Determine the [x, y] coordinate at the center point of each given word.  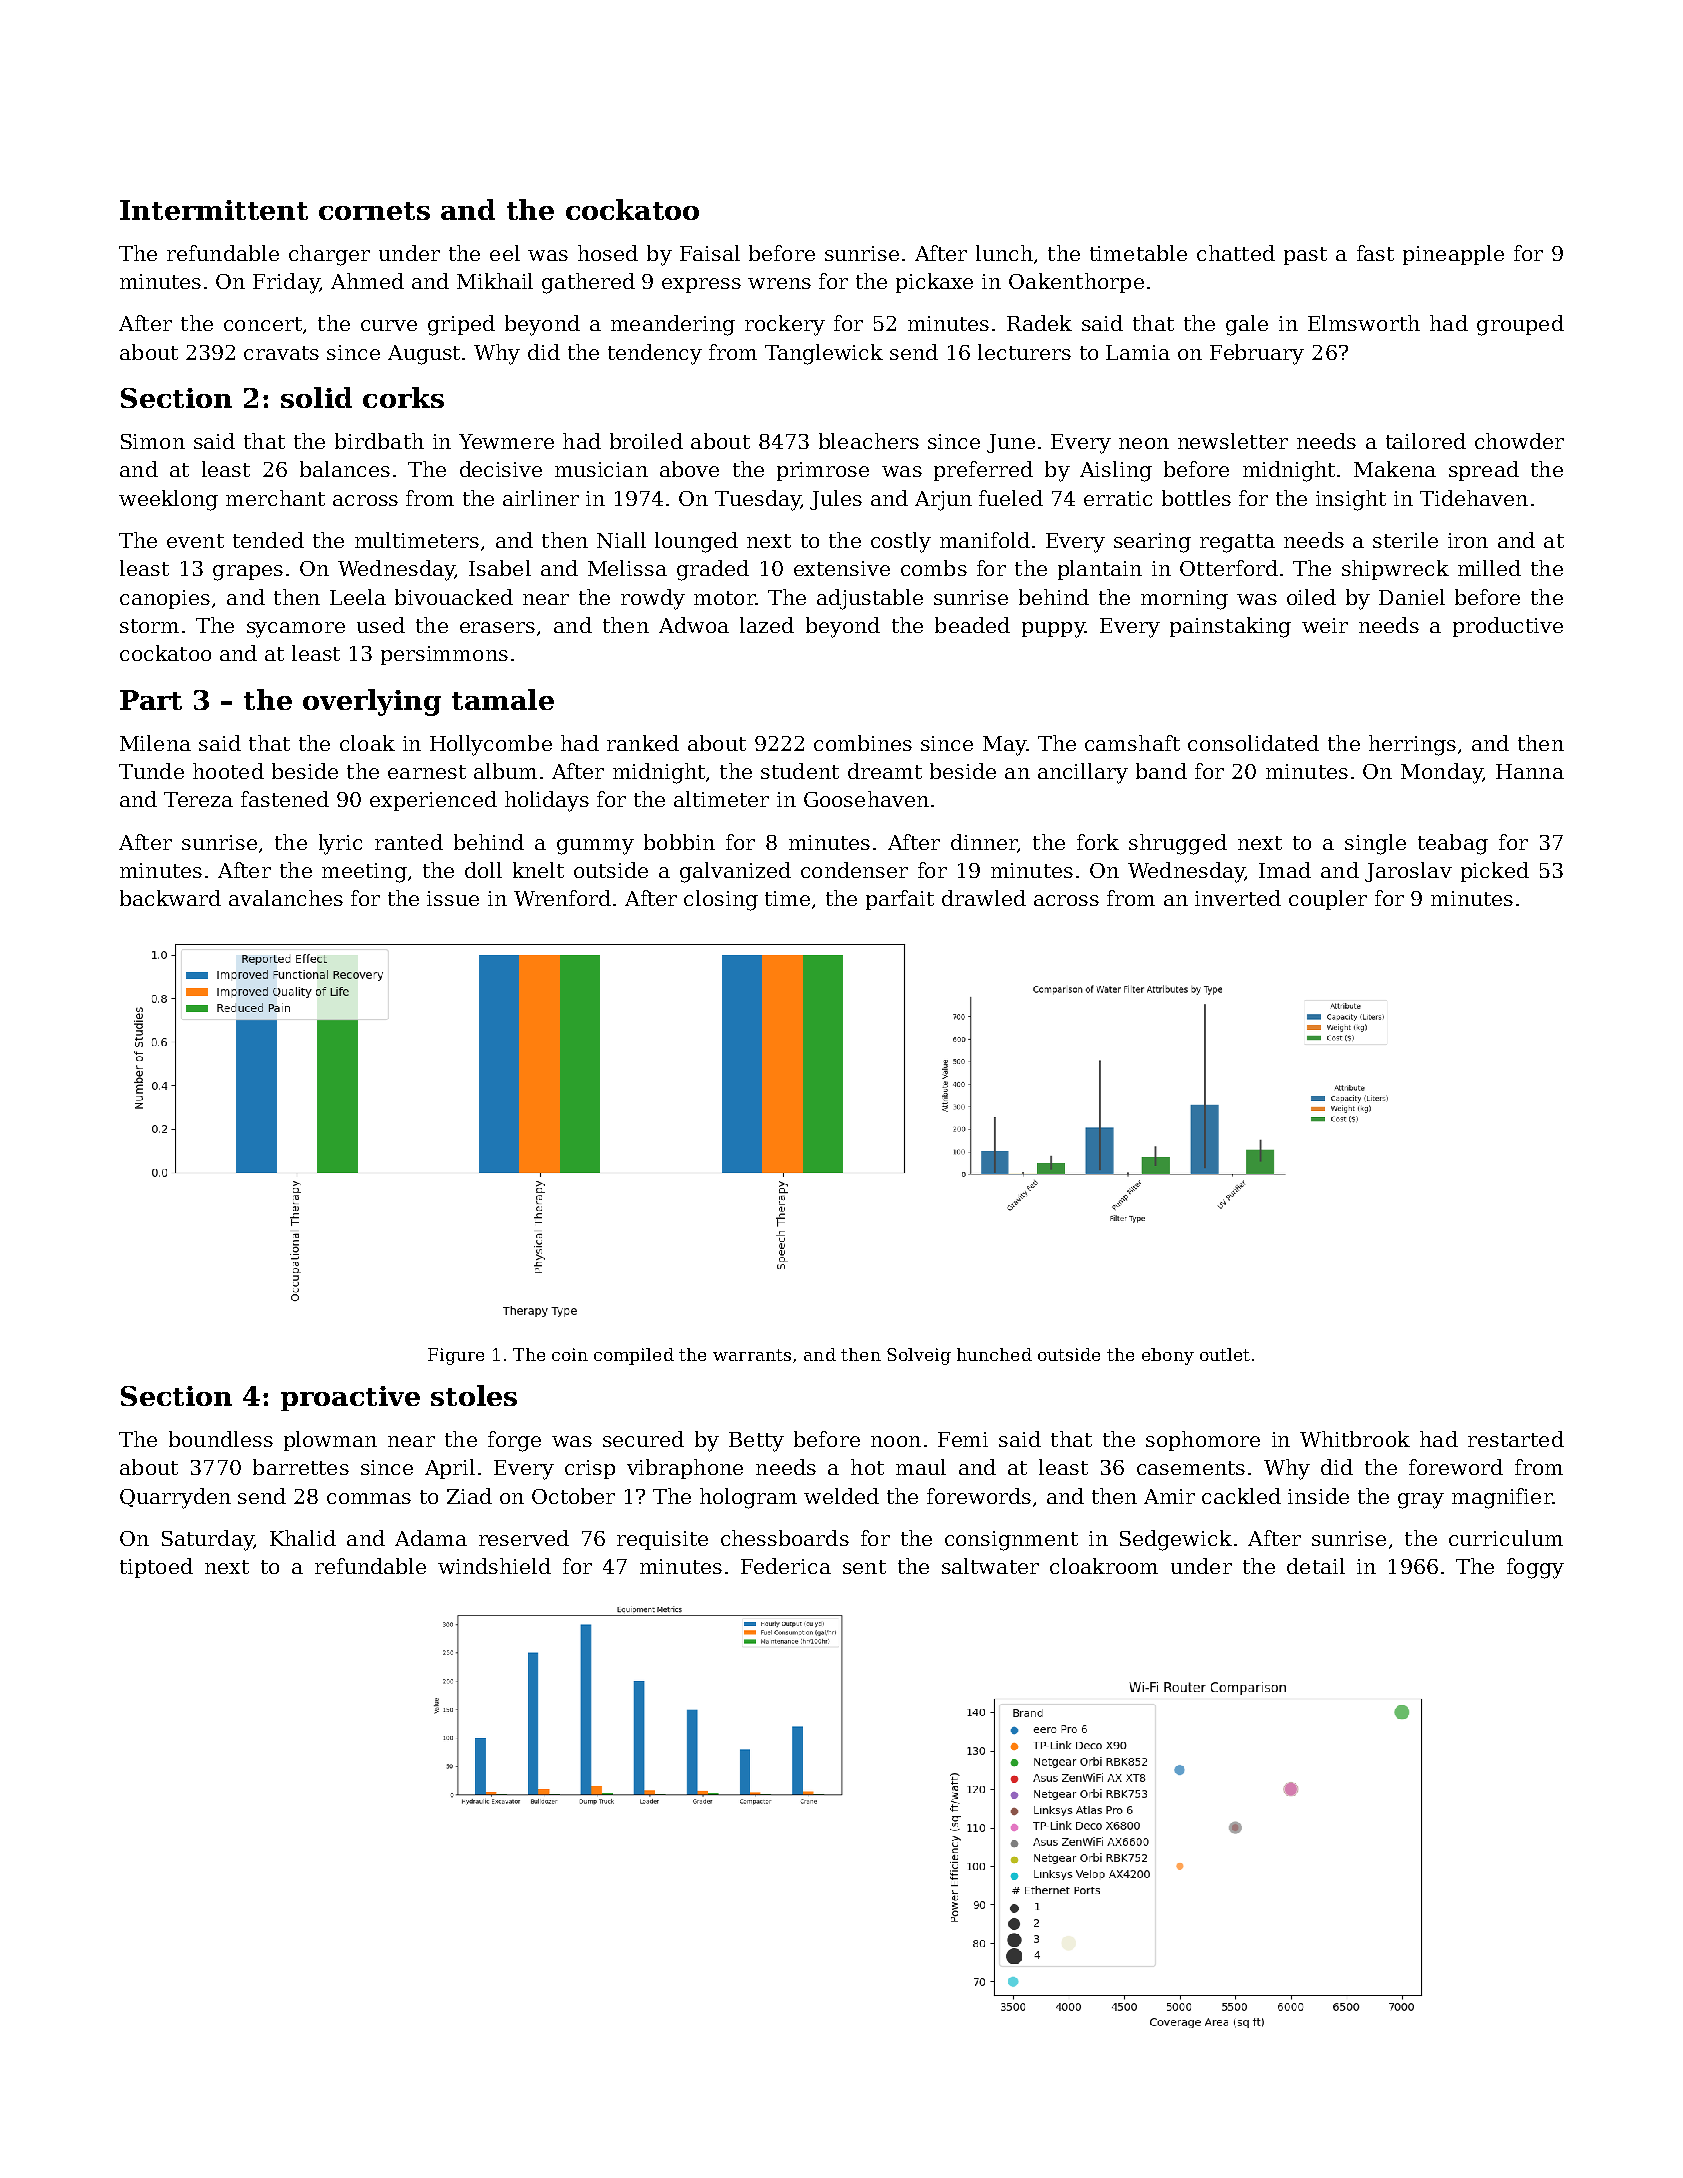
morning [1184, 600]
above [689, 469]
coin [570, 1354]
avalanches [286, 898]
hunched [994, 1354]
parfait [900, 900]
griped [461, 325]
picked [1495, 872]
